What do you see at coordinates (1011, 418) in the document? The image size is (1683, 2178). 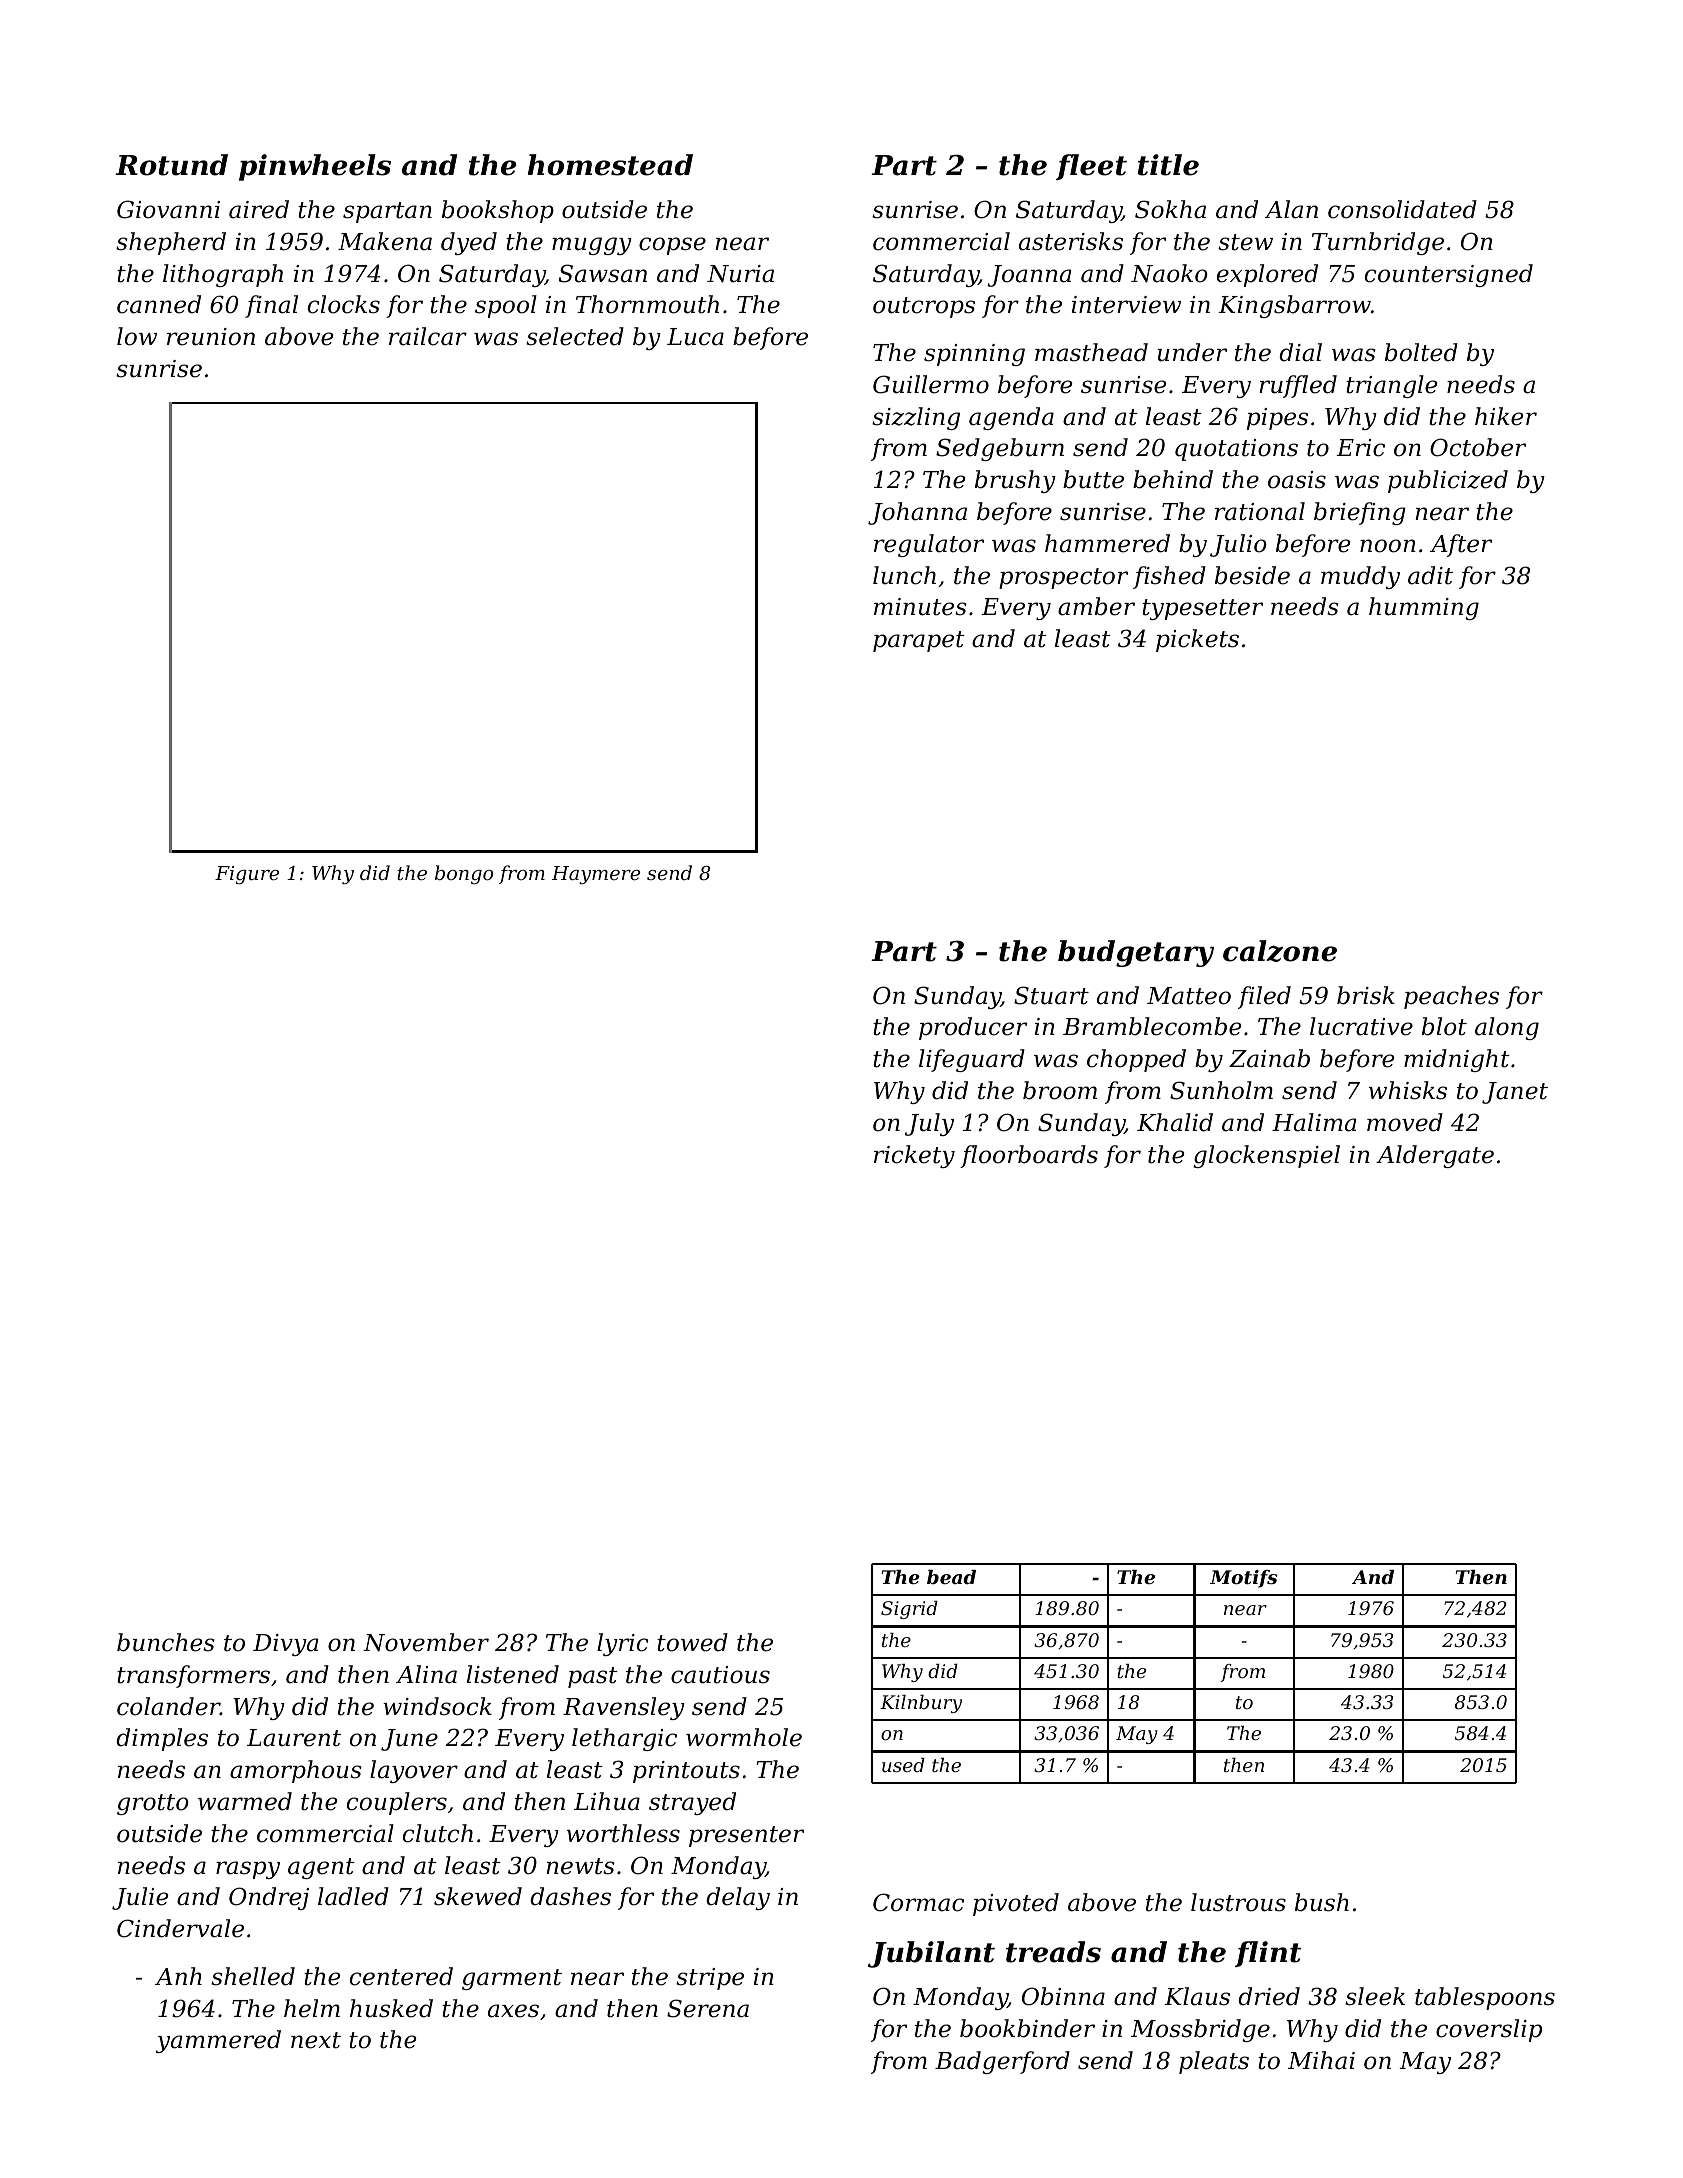 I see `agenda` at bounding box center [1011, 418].
